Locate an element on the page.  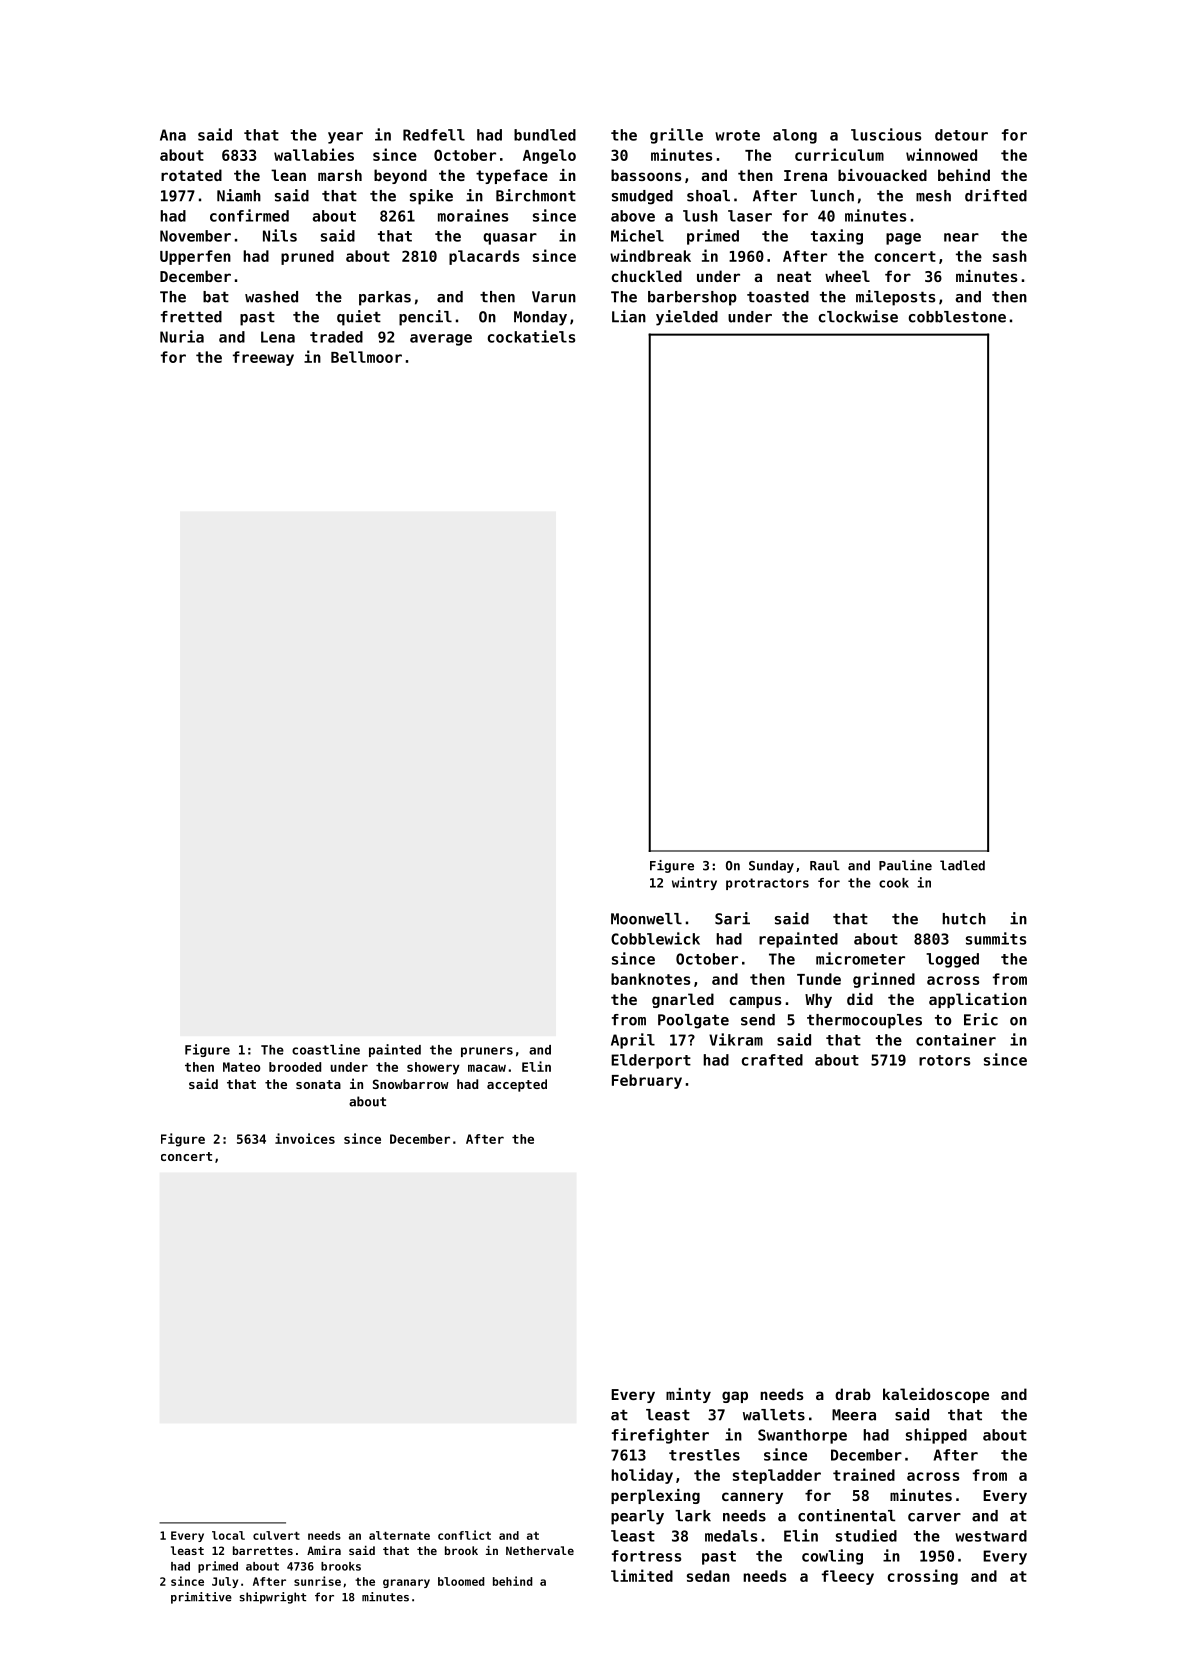
conflict is located at coordinates (464, 1535).
